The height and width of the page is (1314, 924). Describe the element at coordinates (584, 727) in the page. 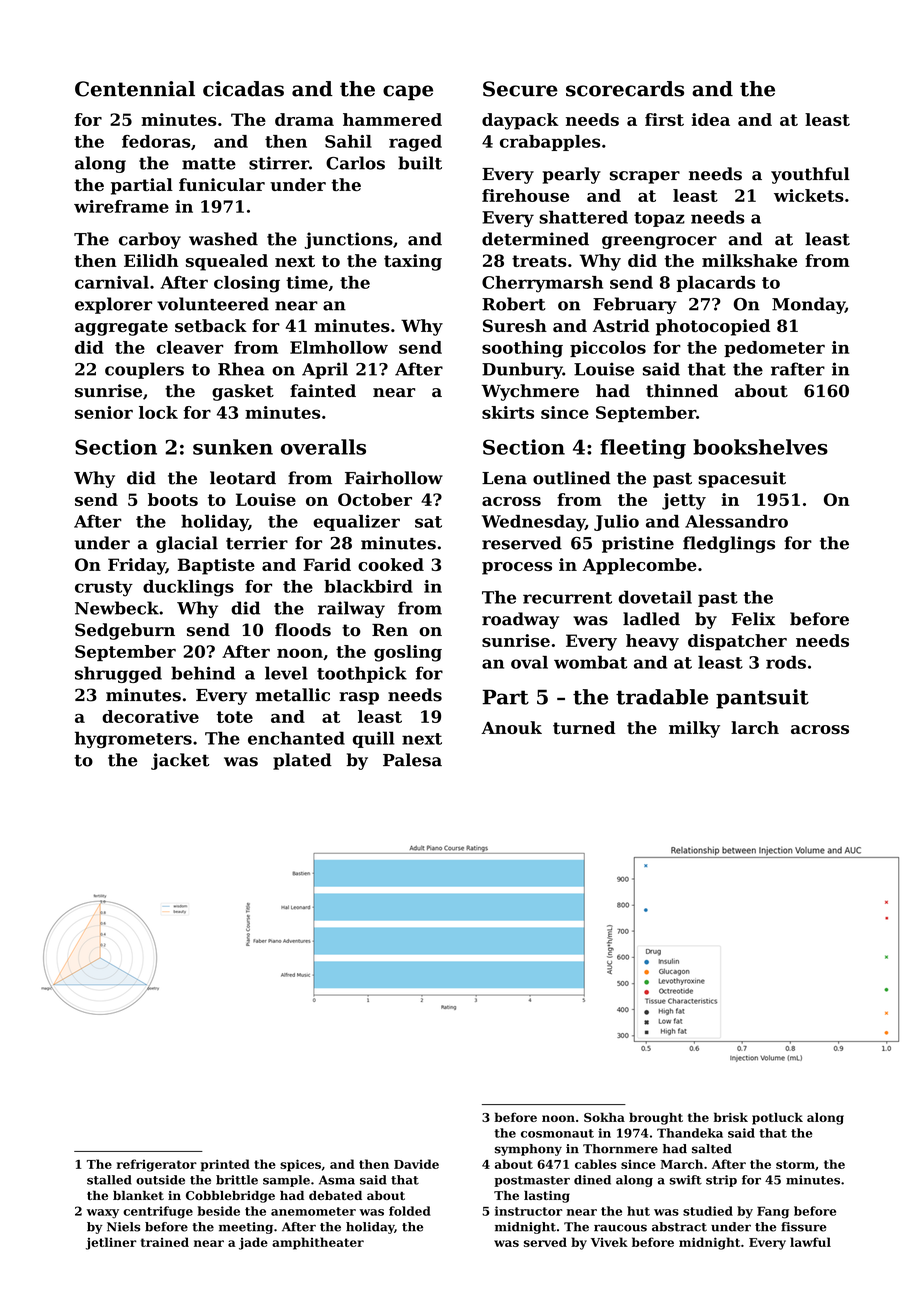

I see `turned` at that location.
